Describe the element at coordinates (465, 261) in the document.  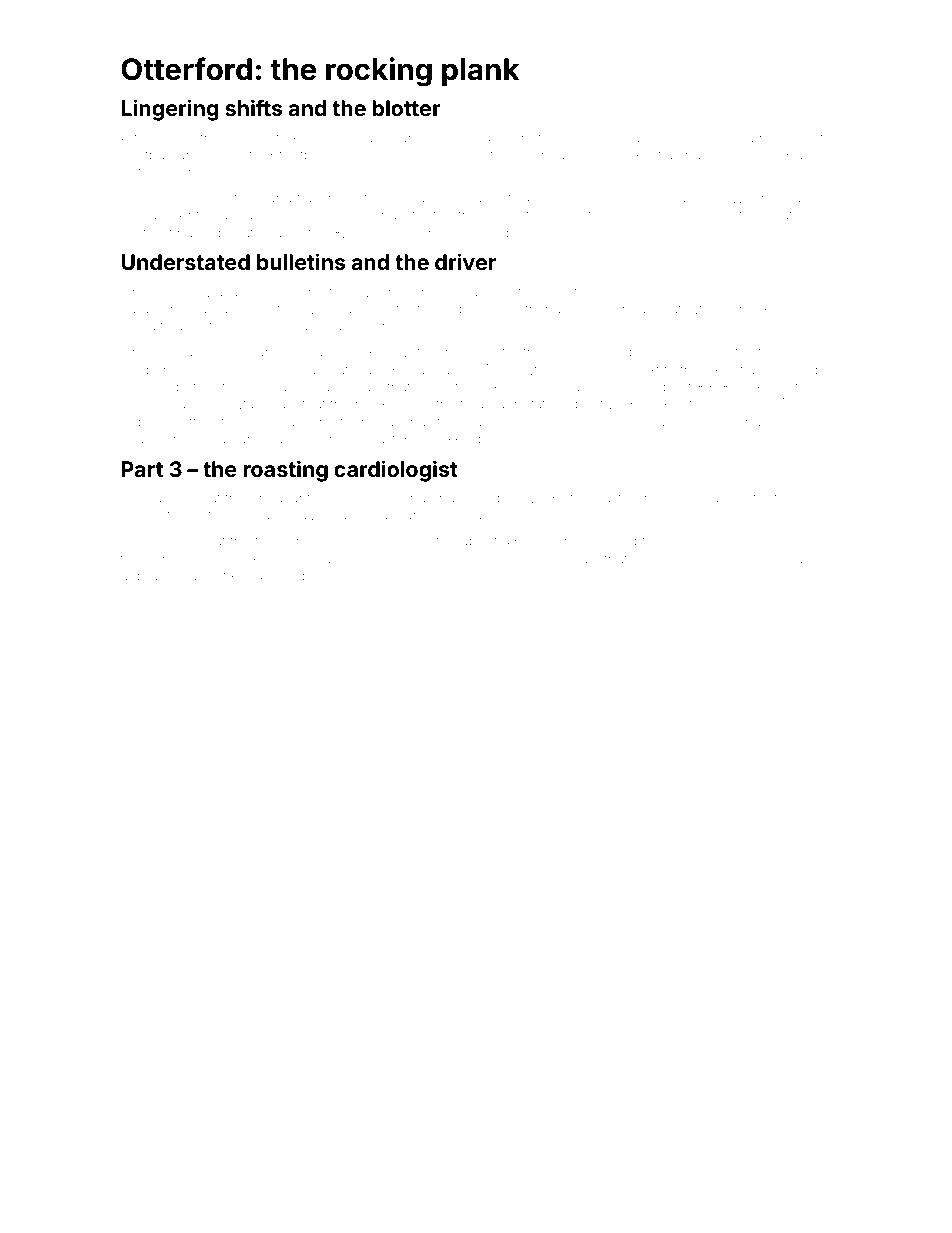
I see `driver` at that location.
